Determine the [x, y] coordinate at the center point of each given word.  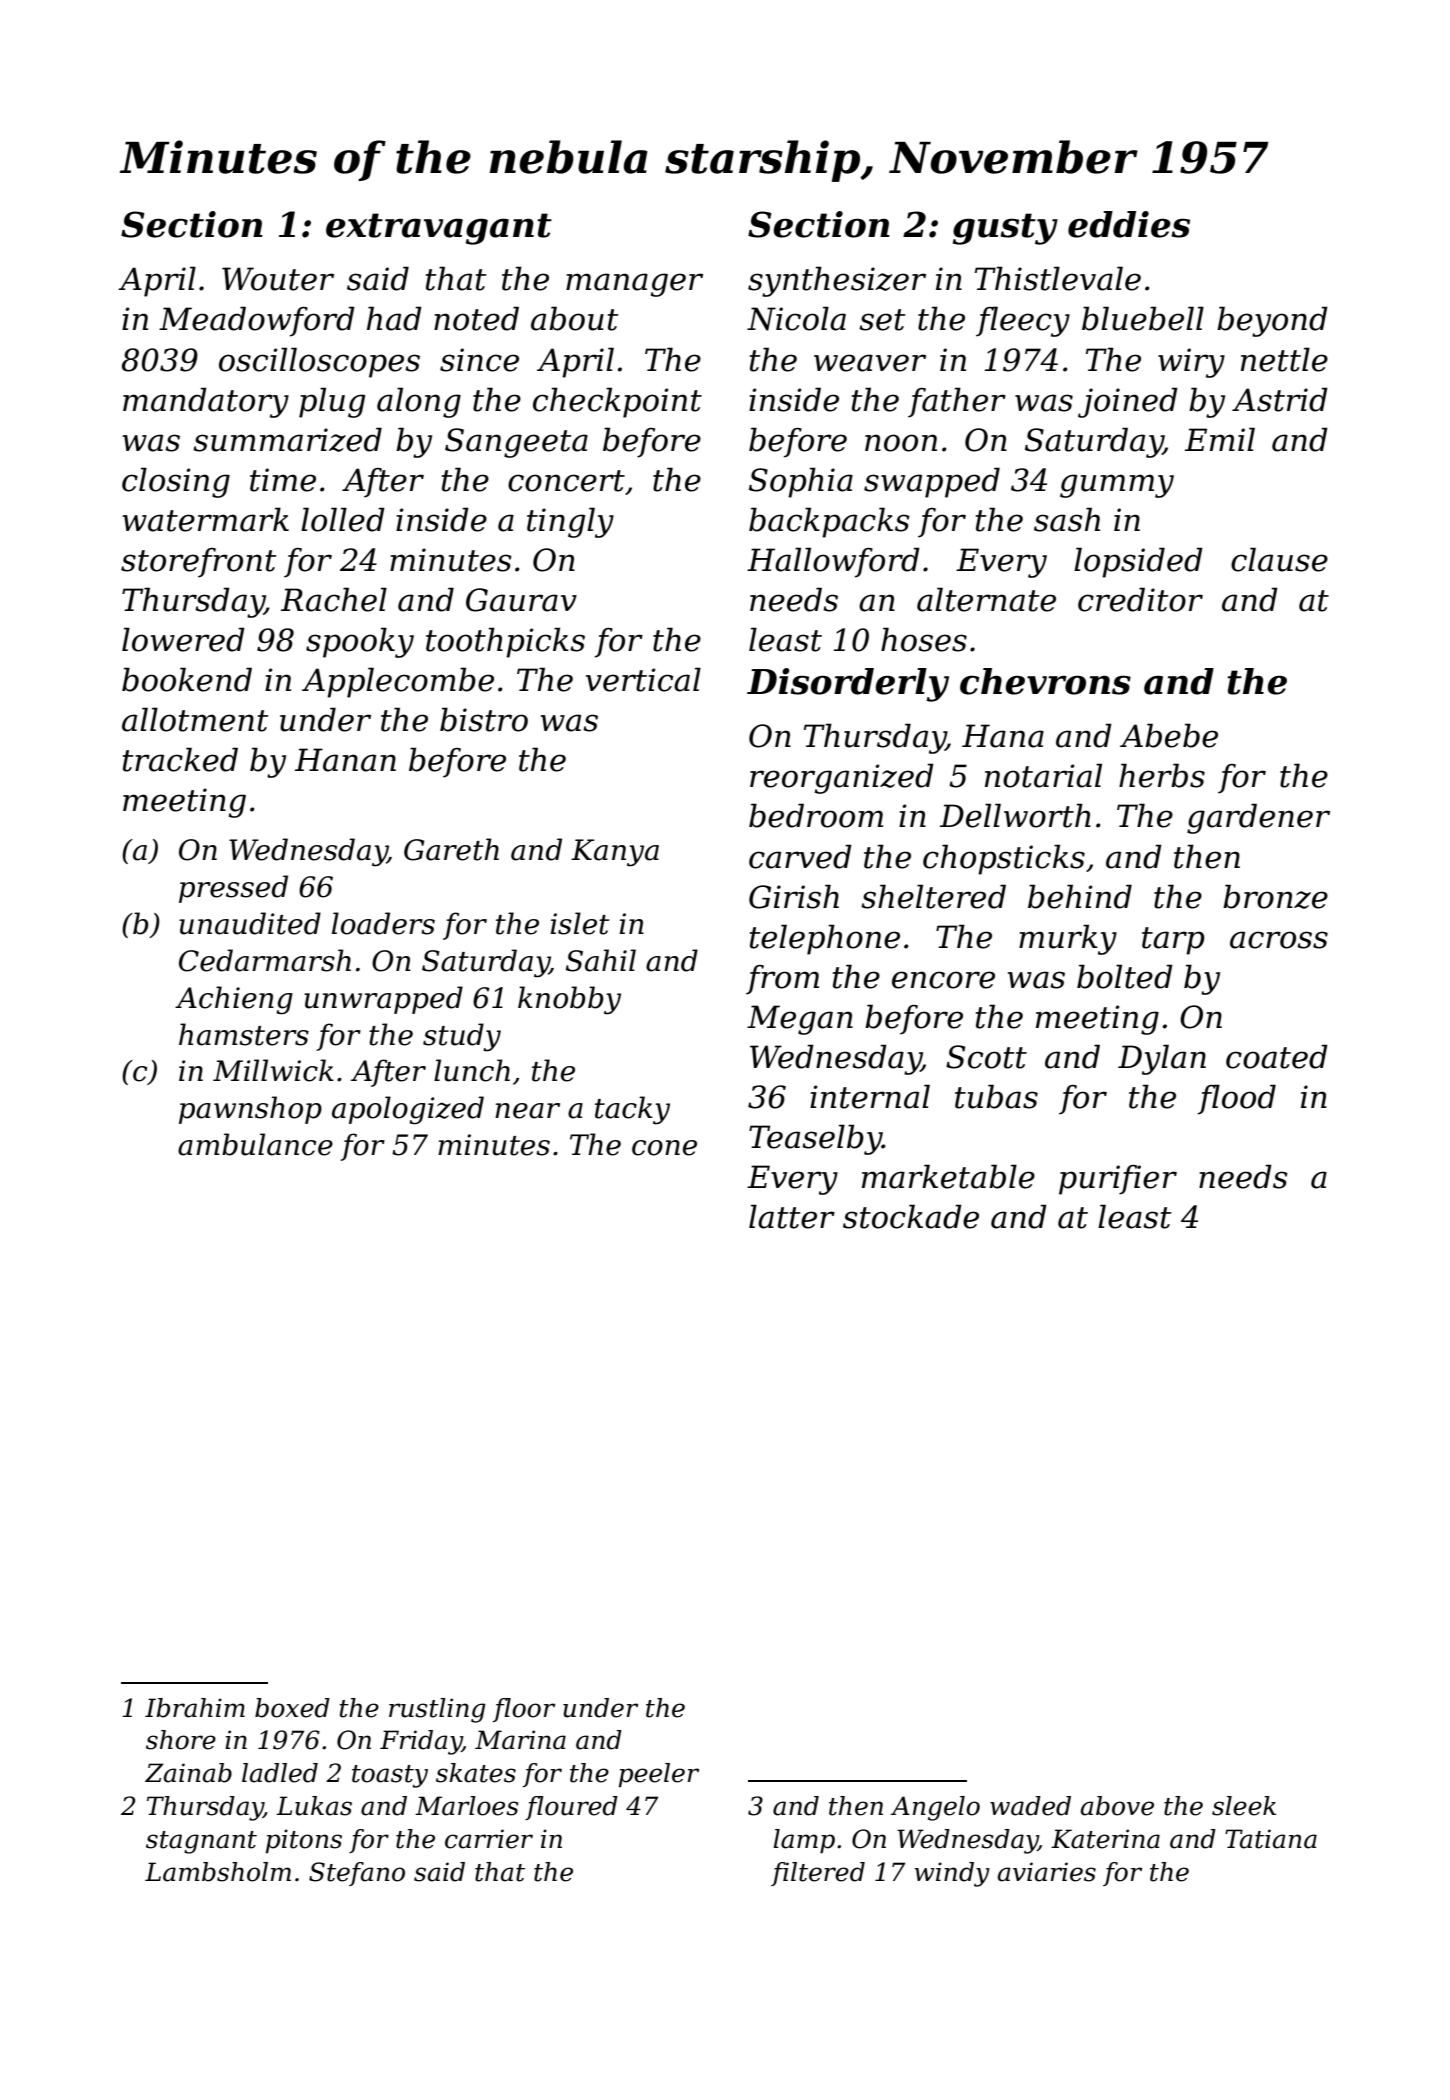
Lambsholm [218, 1872]
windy [952, 1874]
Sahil [601, 960]
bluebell [1143, 318]
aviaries [1047, 1872]
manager [634, 285]
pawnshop [250, 1110]
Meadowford [257, 321]
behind [1080, 896]
